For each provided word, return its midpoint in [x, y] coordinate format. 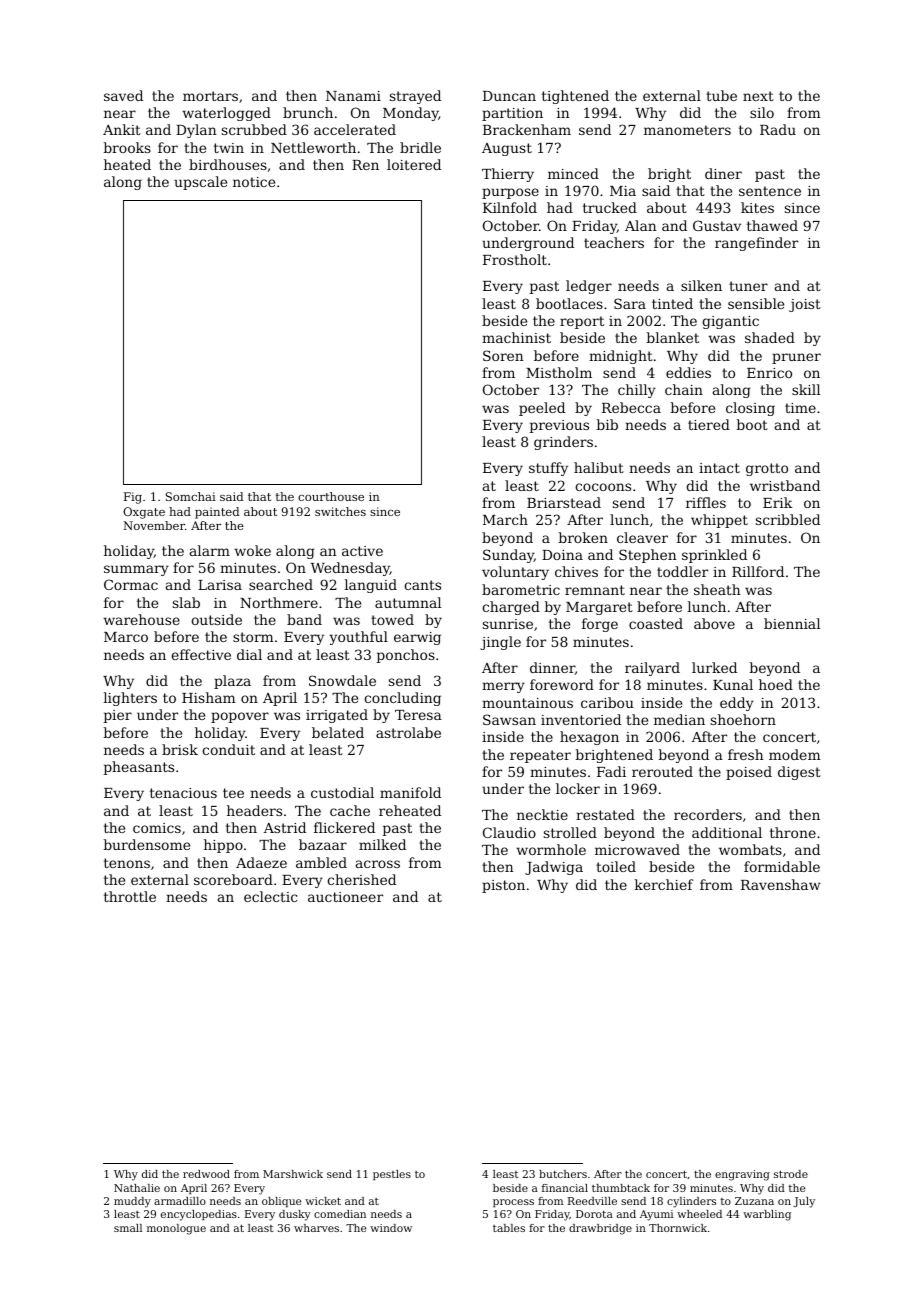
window [391, 1228]
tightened [575, 97]
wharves [316, 1228]
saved [123, 95]
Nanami [353, 96]
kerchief [664, 884]
